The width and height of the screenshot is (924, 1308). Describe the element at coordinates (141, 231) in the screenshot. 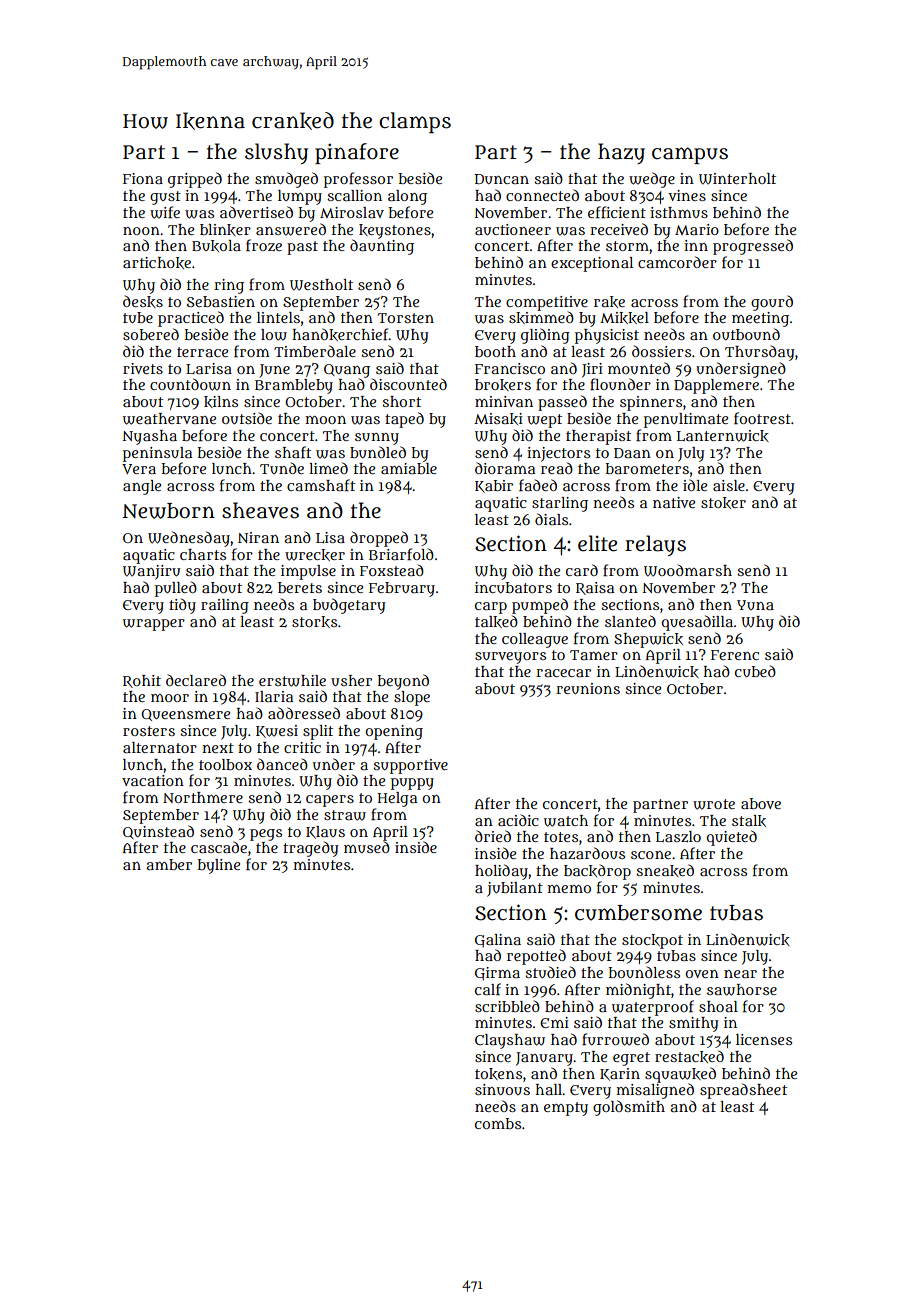

I see `noon` at that location.
